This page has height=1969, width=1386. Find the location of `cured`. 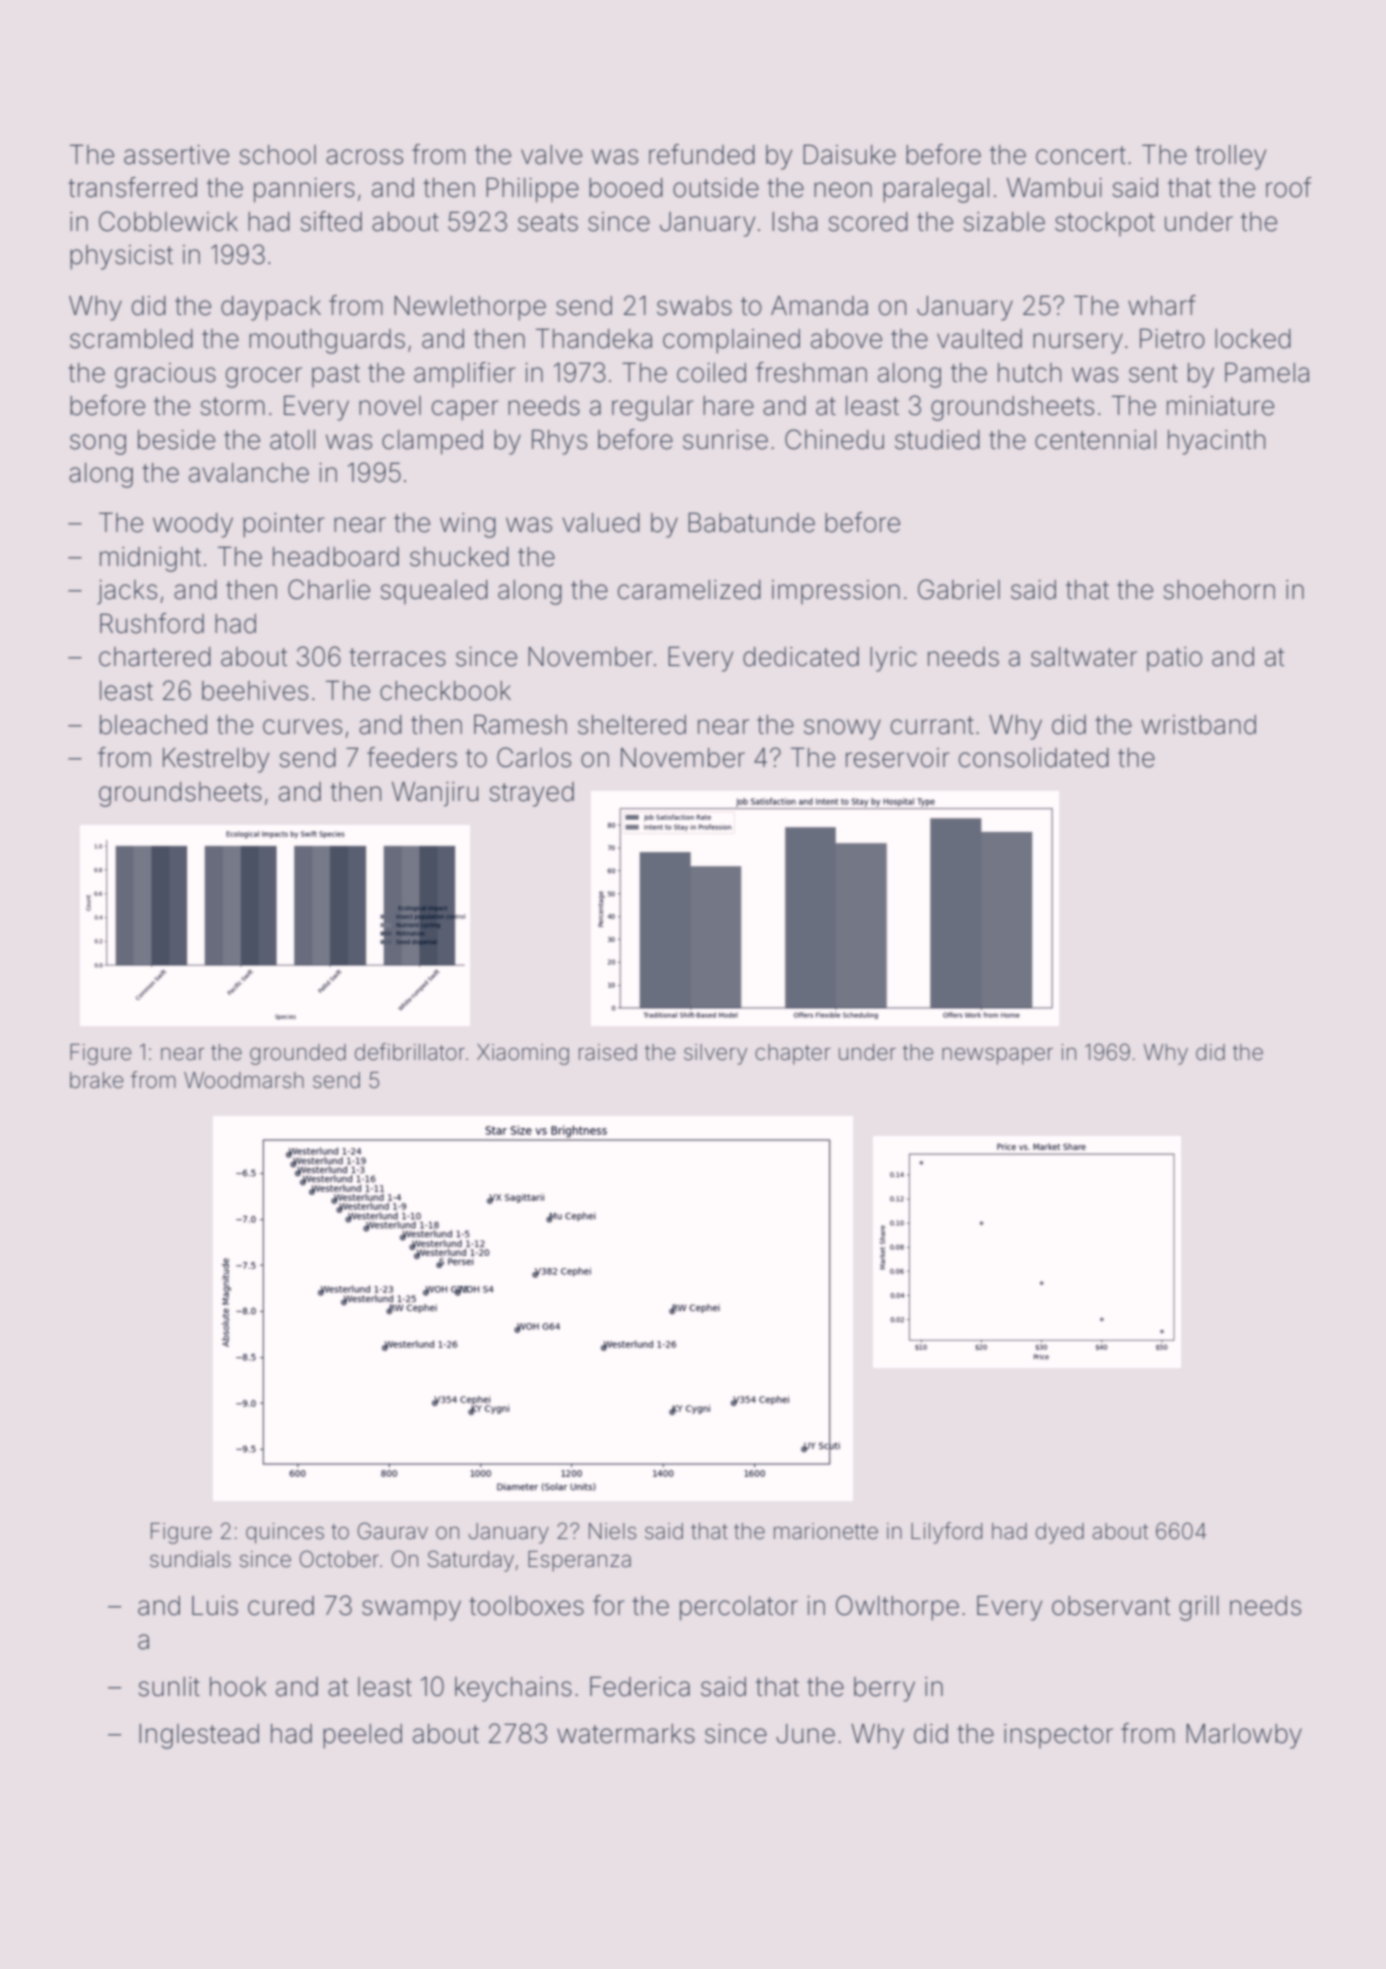

cured is located at coordinates (281, 1606).
